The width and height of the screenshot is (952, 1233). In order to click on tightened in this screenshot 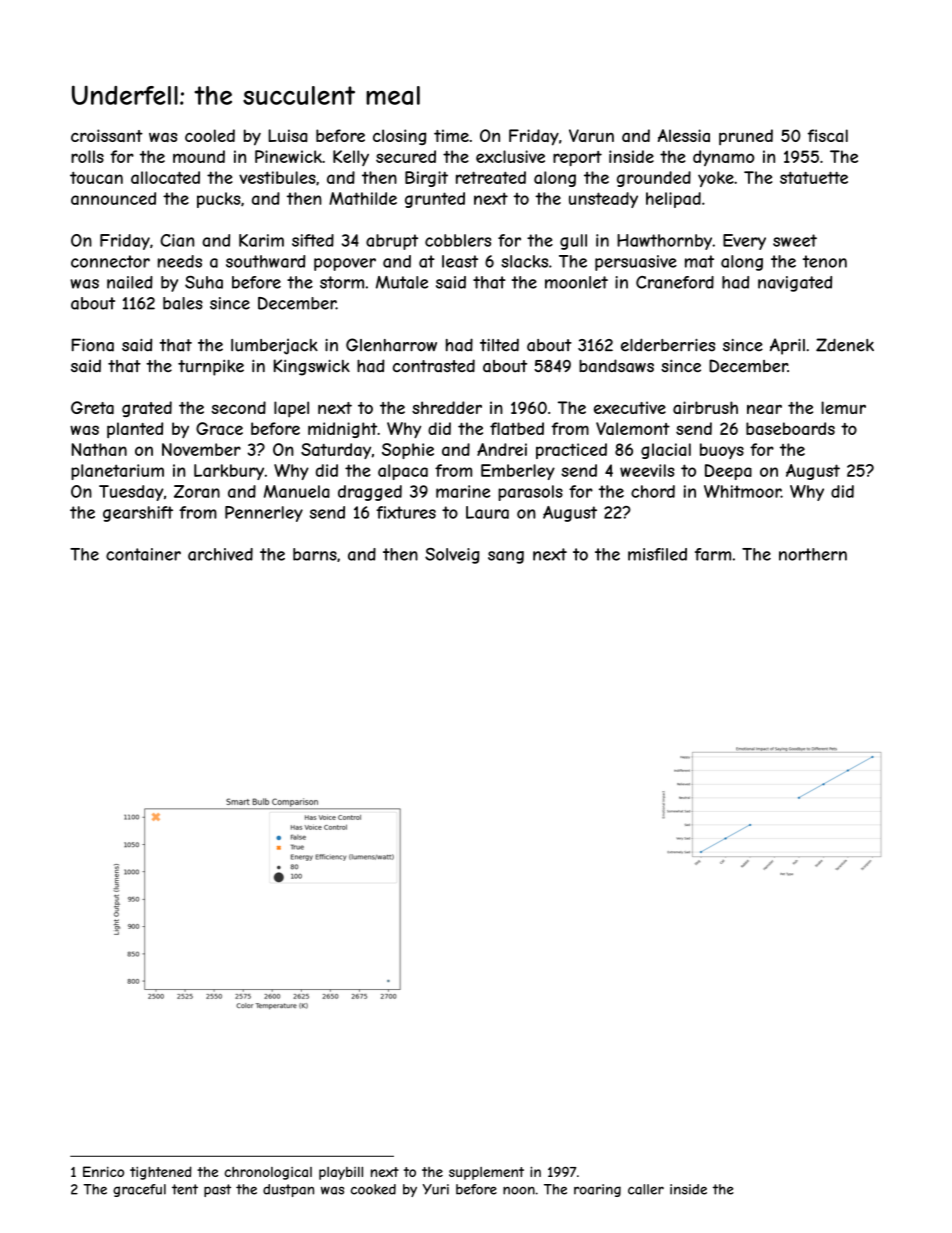, I will do `click(161, 1173)`.
